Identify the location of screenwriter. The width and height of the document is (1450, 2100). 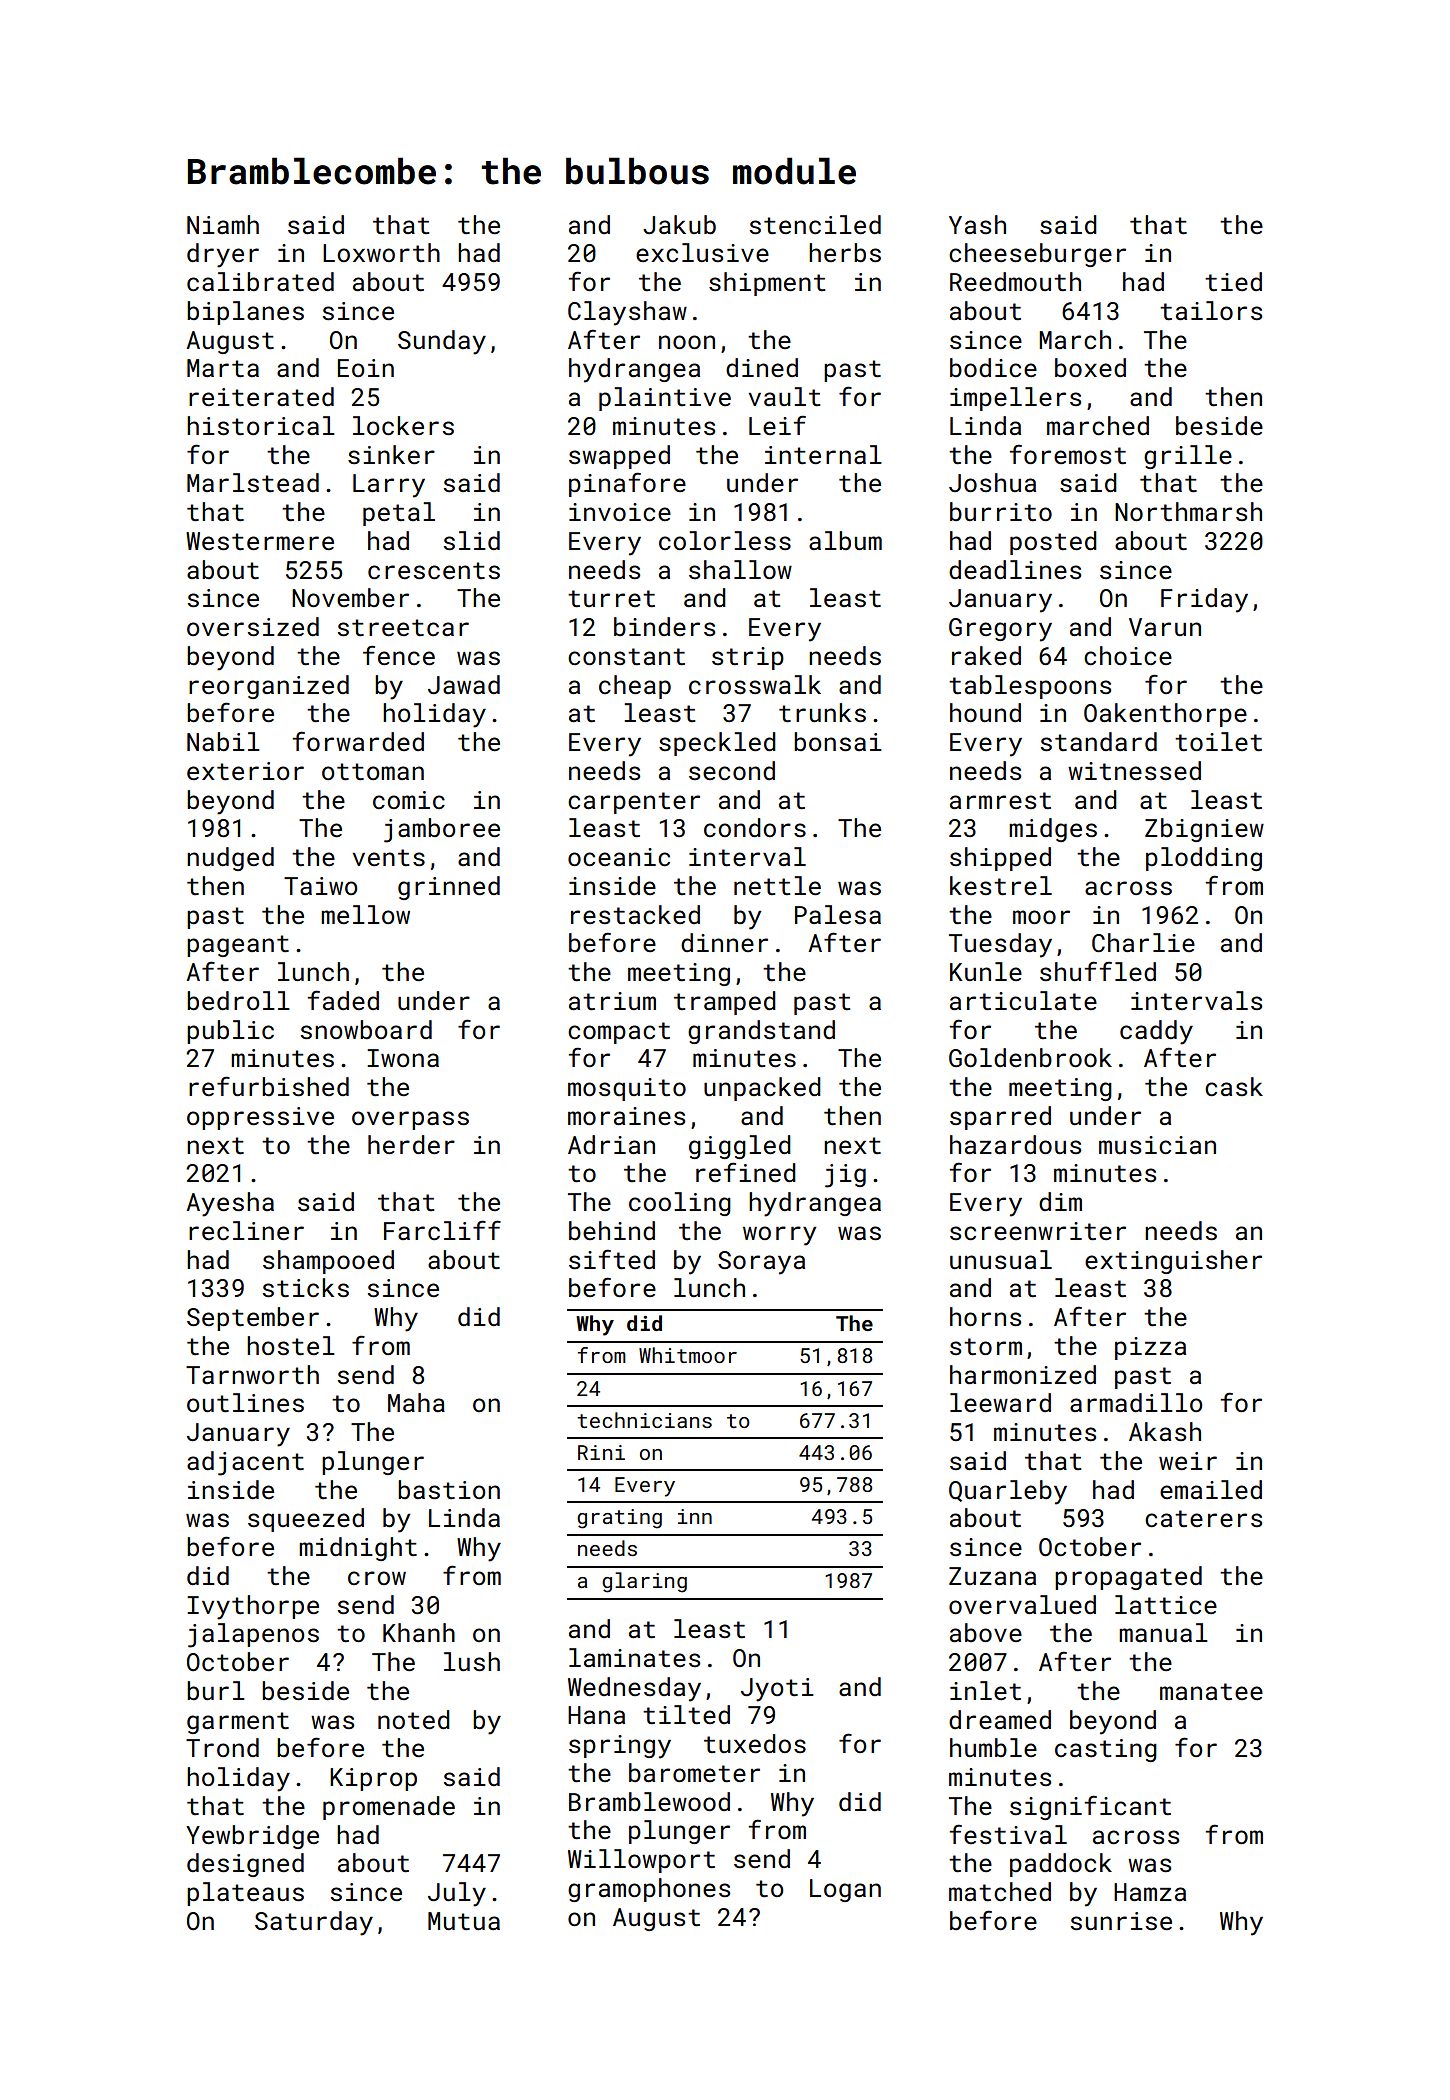
(1038, 1231).
